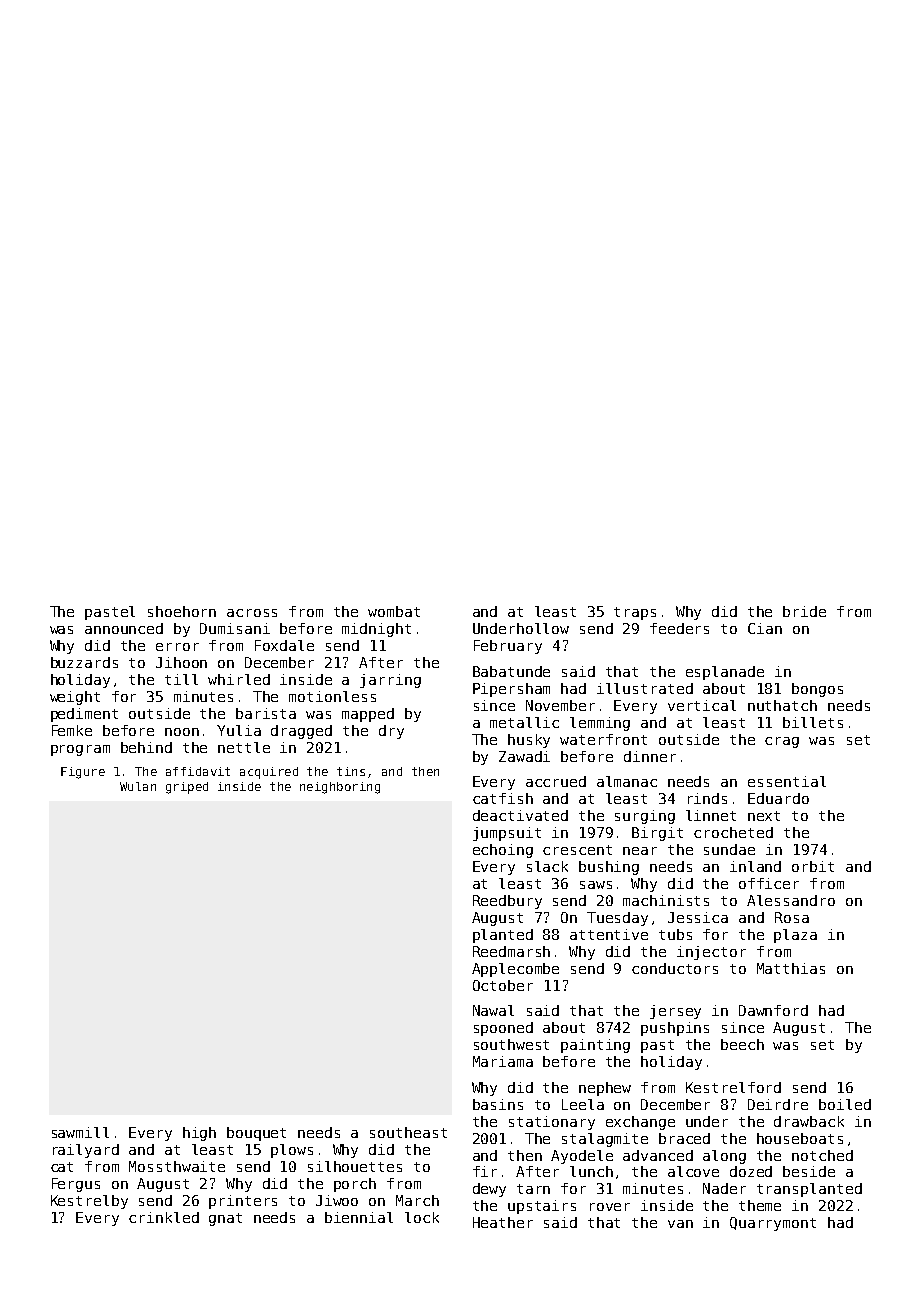 The width and height of the image is (924, 1308). What do you see at coordinates (742, 1044) in the image?
I see `beech` at bounding box center [742, 1044].
